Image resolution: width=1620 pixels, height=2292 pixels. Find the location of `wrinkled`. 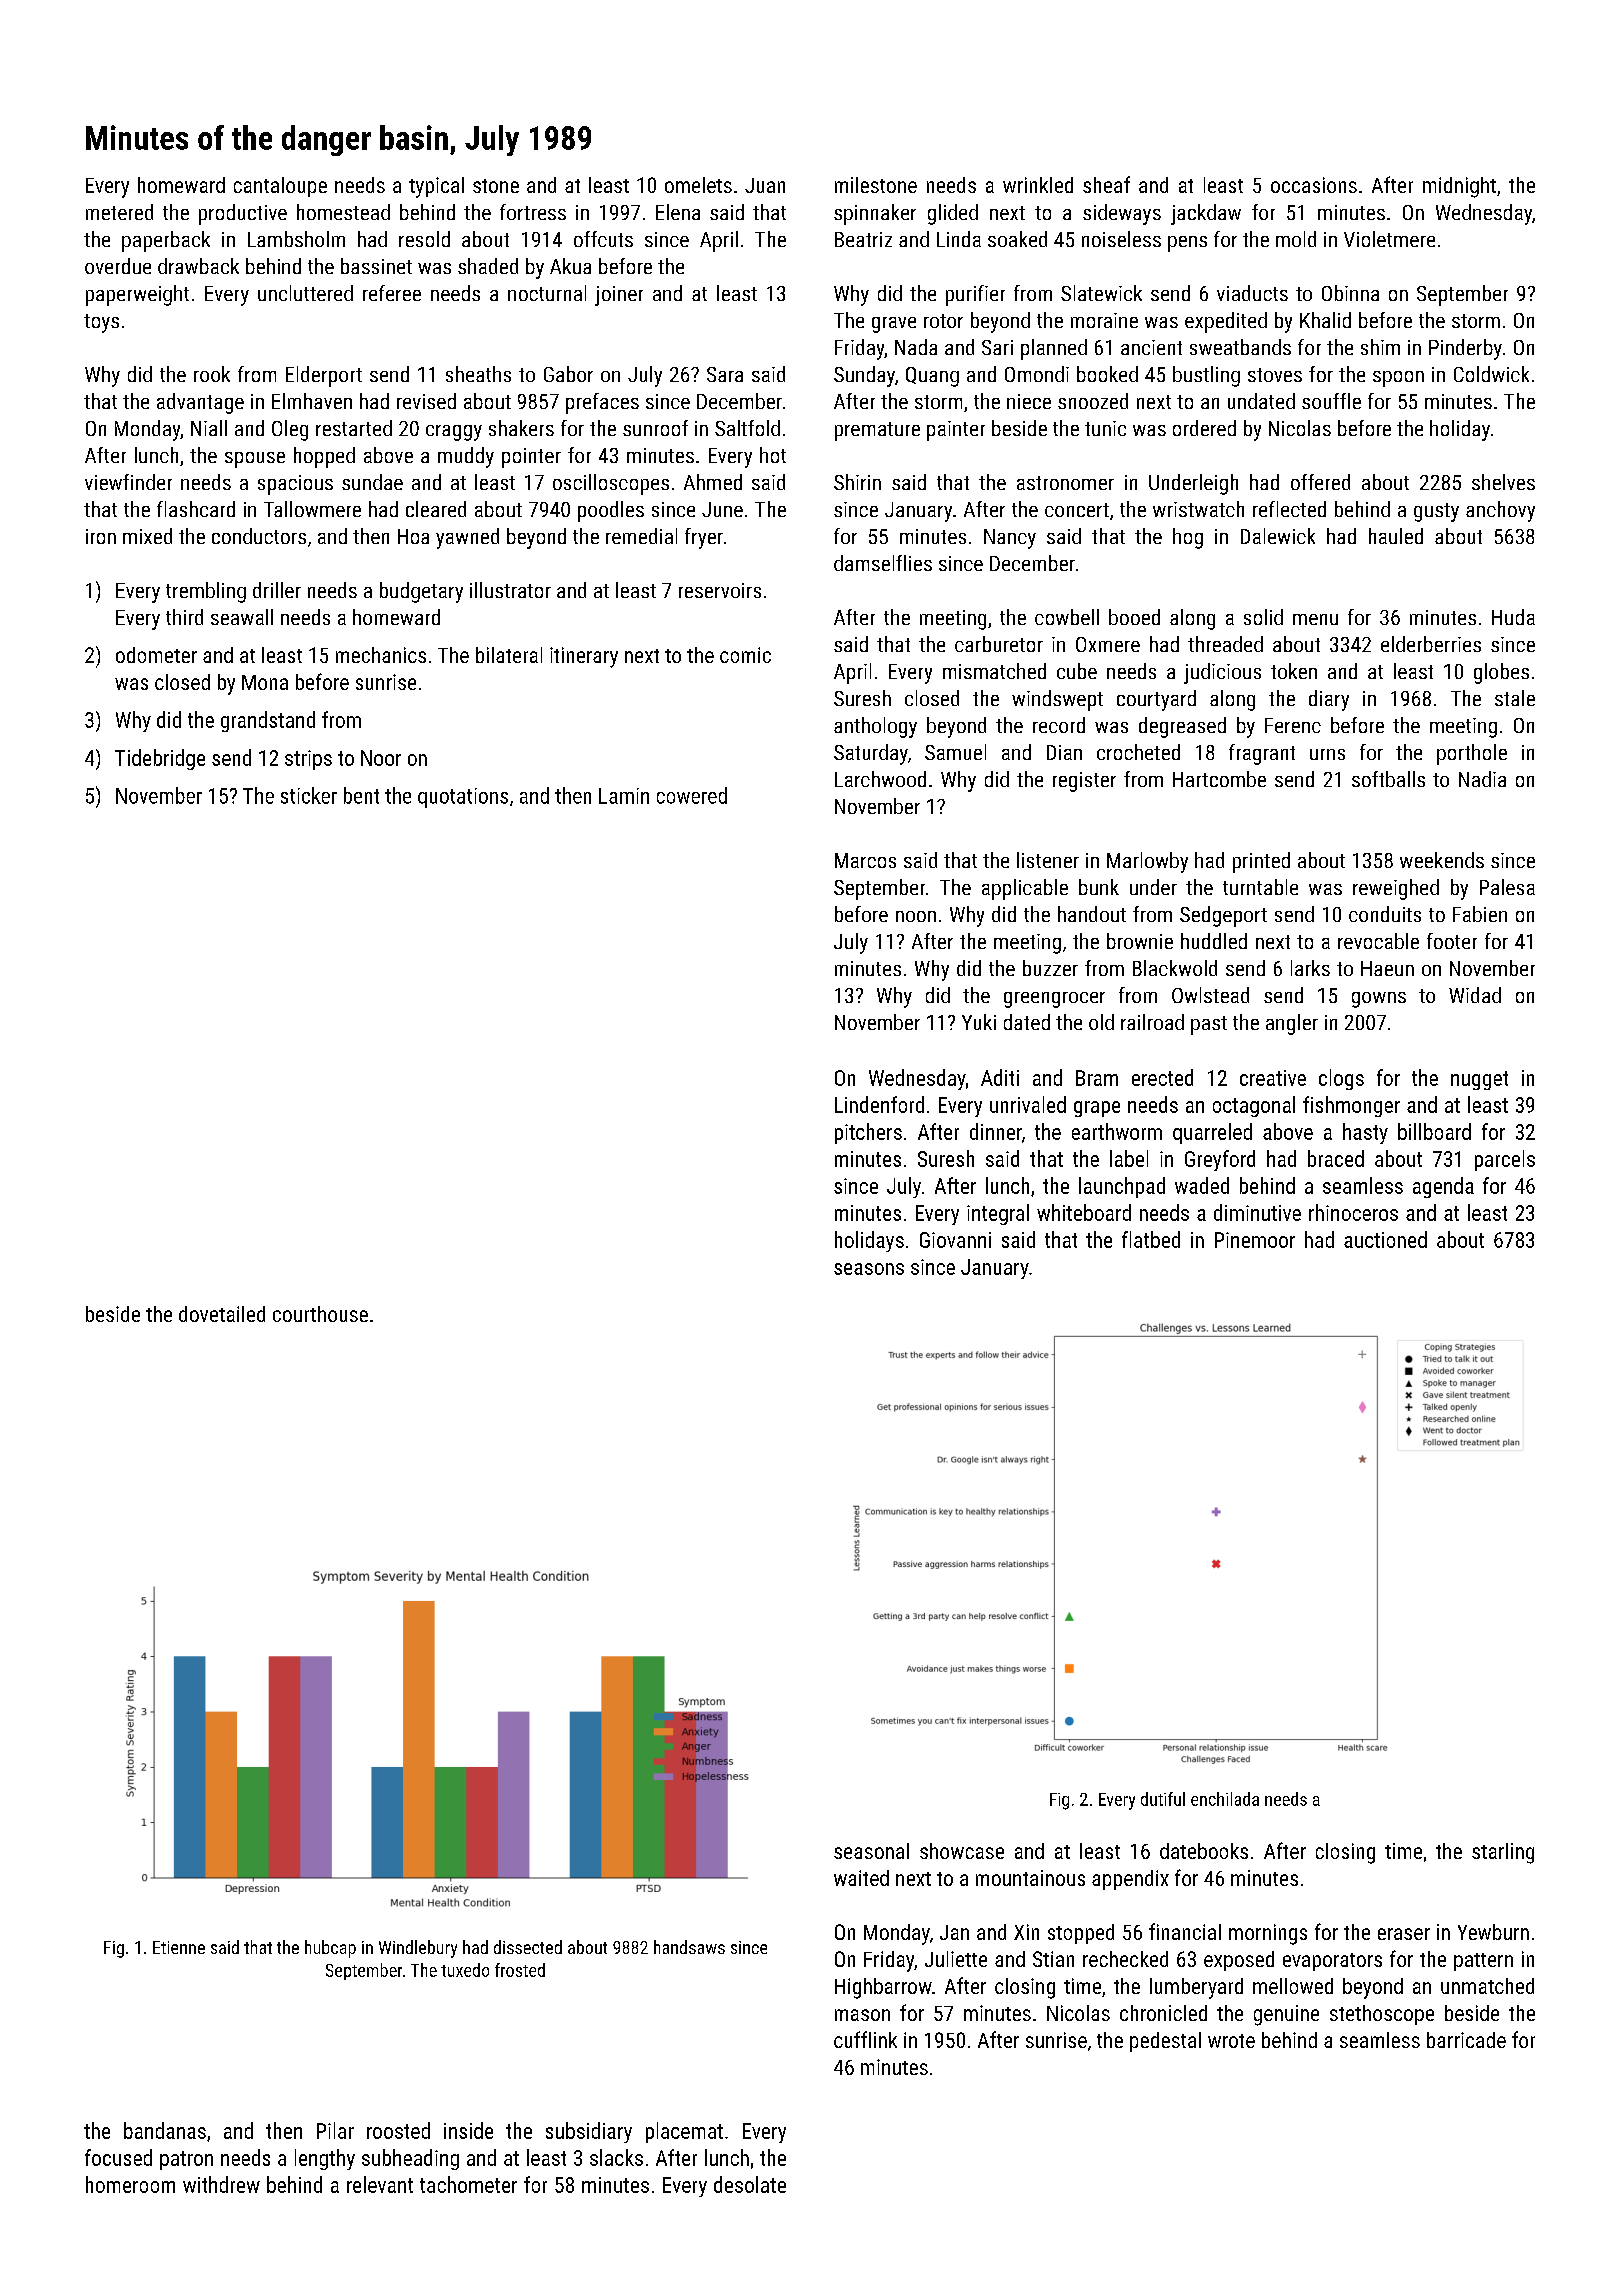

wrinkled is located at coordinates (1038, 185).
